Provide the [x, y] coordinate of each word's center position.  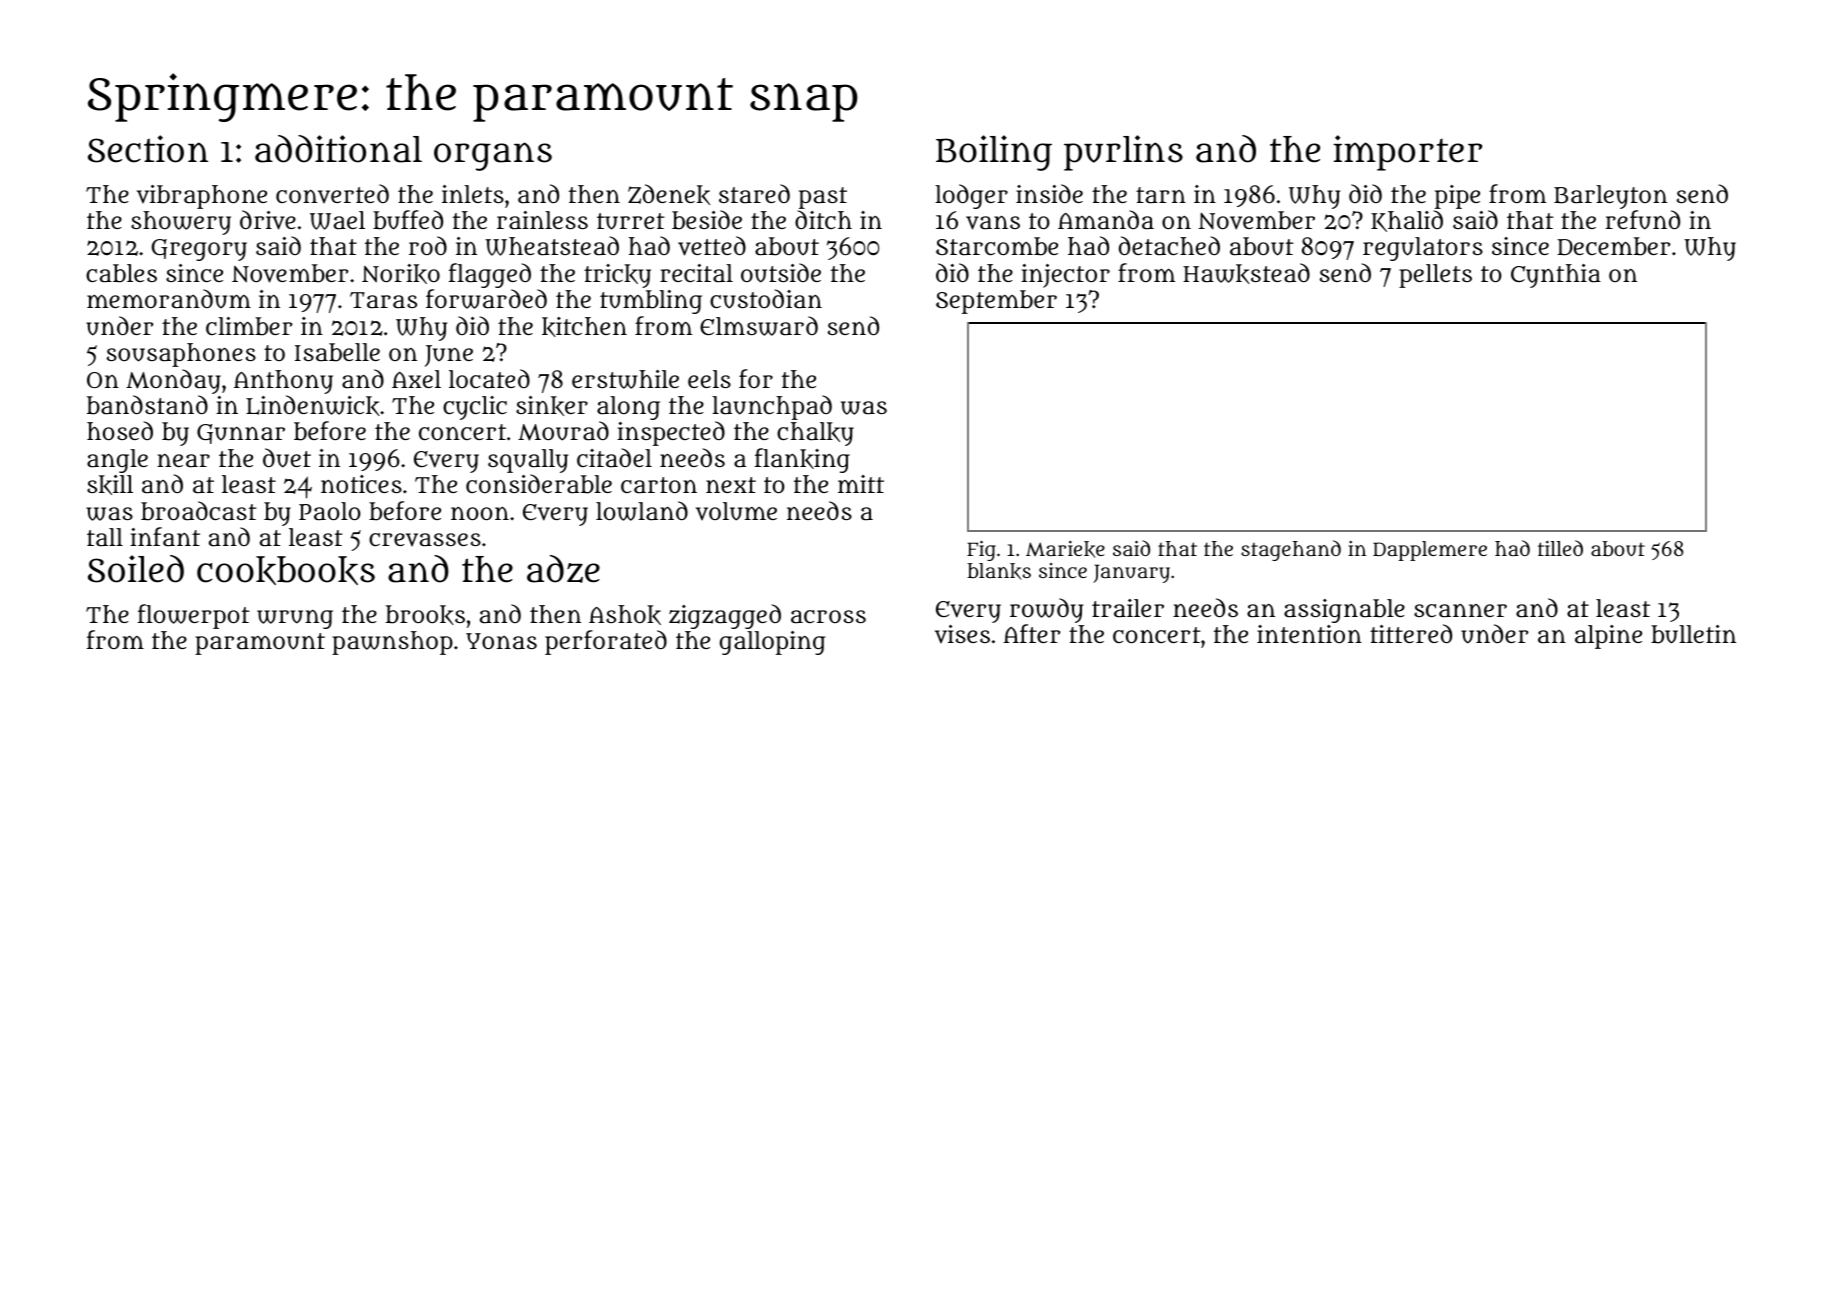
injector [1065, 276]
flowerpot [194, 616]
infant [165, 537]
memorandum [169, 299]
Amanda [1106, 220]
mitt [861, 484]
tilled [1560, 548]
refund [1642, 220]
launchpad [772, 407]
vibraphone [202, 197]
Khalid [1407, 221]
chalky [815, 434]
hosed [120, 430]
